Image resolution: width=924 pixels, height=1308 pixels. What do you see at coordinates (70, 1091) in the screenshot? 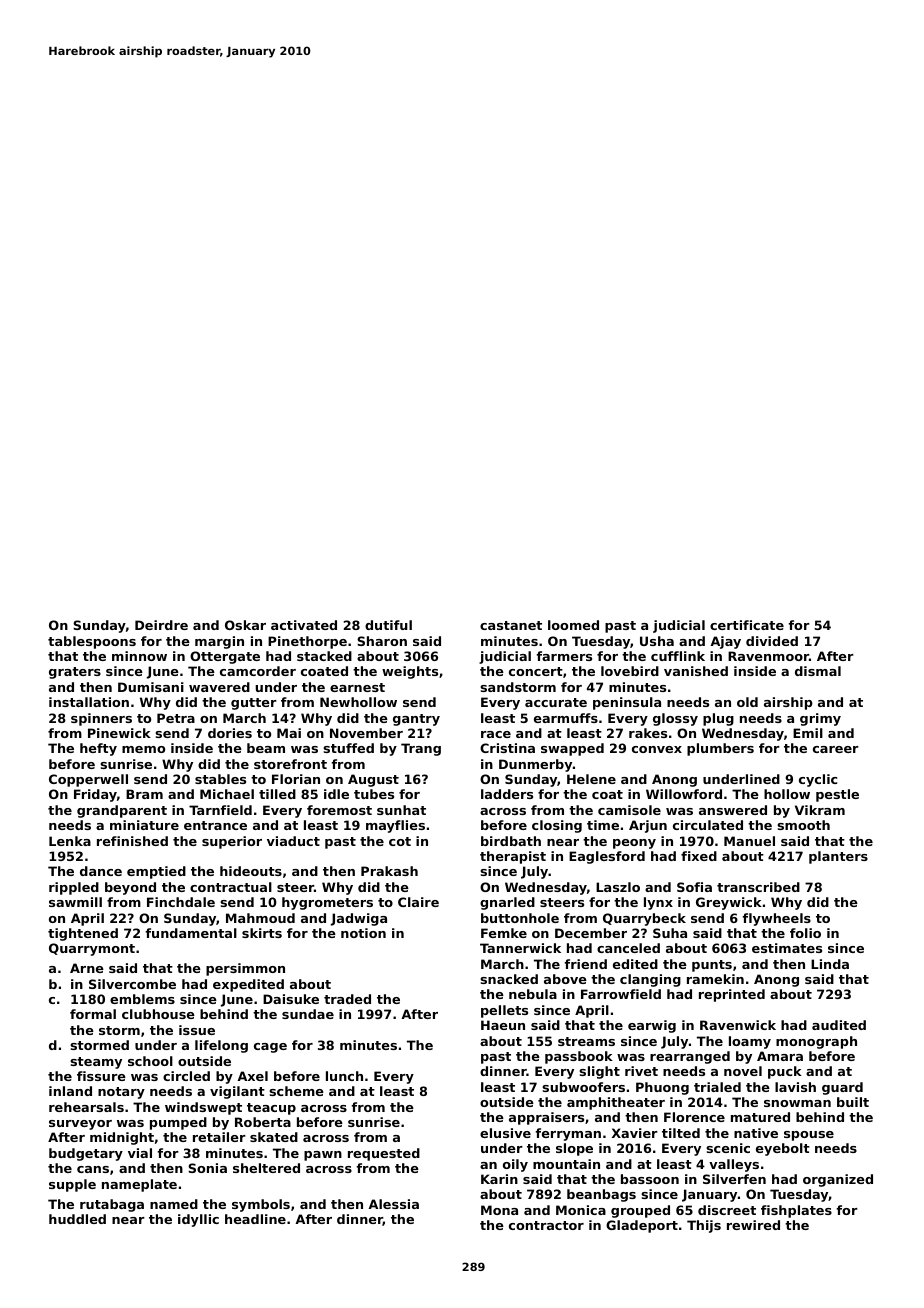
I see `inland` at bounding box center [70, 1091].
